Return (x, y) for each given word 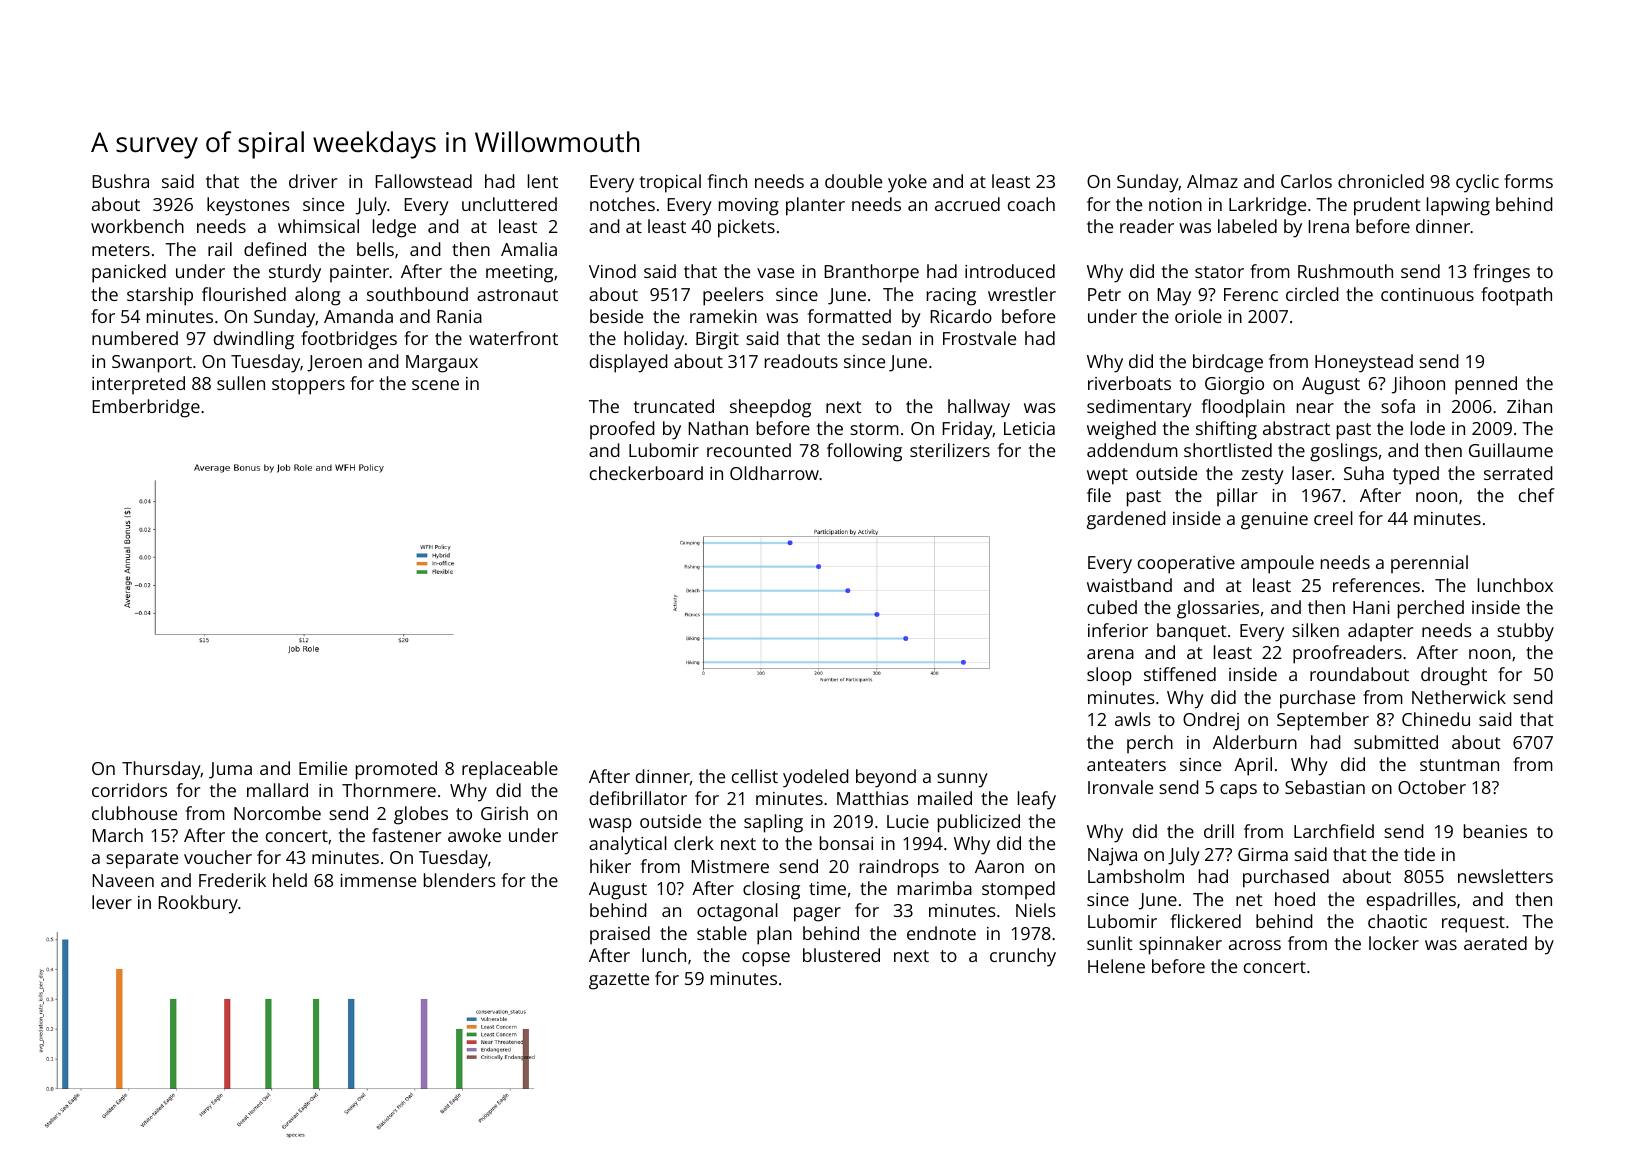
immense (378, 880)
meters (121, 250)
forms (1528, 181)
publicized (979, 823)
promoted (396, 770)
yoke (907, 183)
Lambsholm (1136, 876)
